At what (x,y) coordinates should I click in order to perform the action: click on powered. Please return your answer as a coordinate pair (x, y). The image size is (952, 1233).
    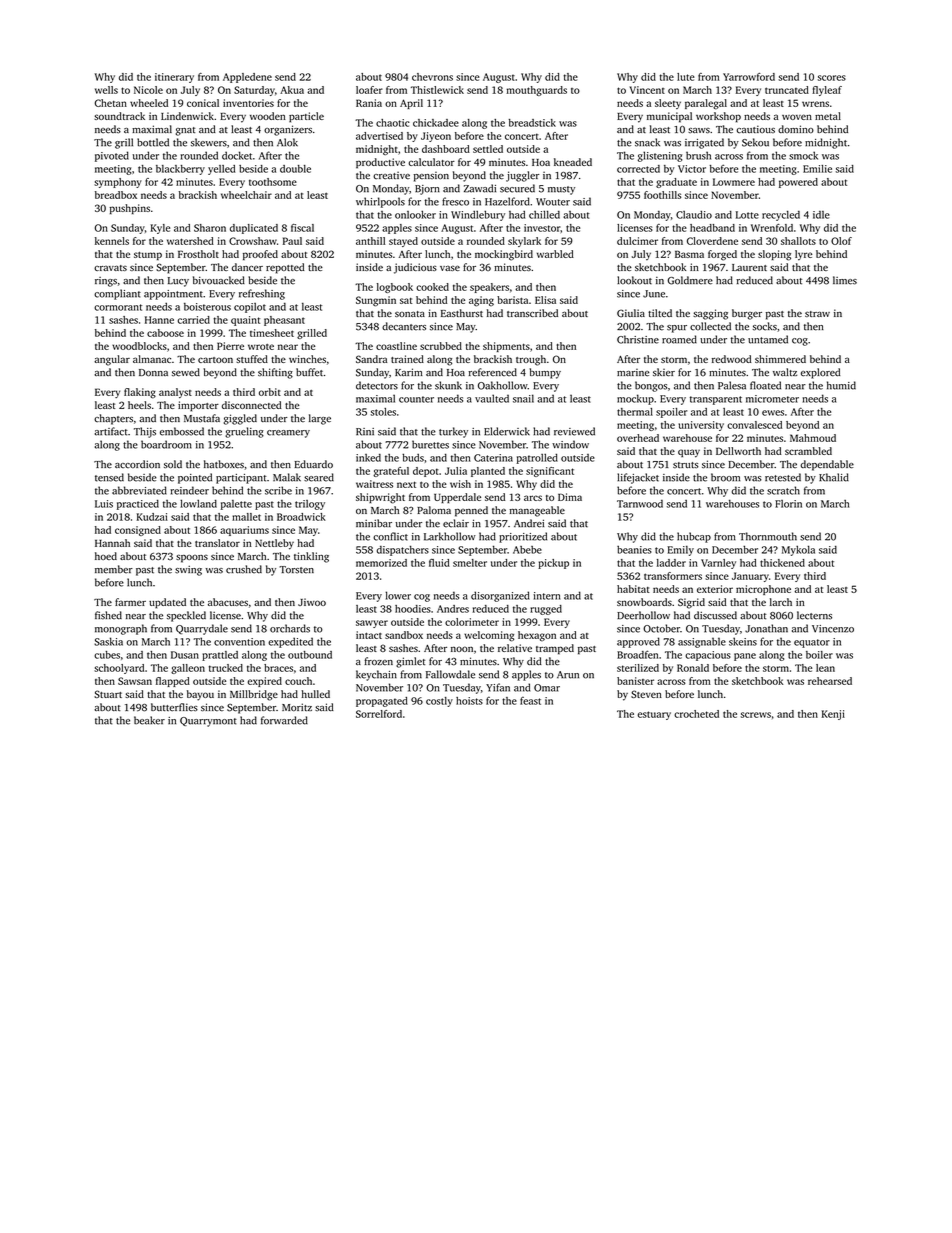
    Looking at the image, I should click on (798, 183).
